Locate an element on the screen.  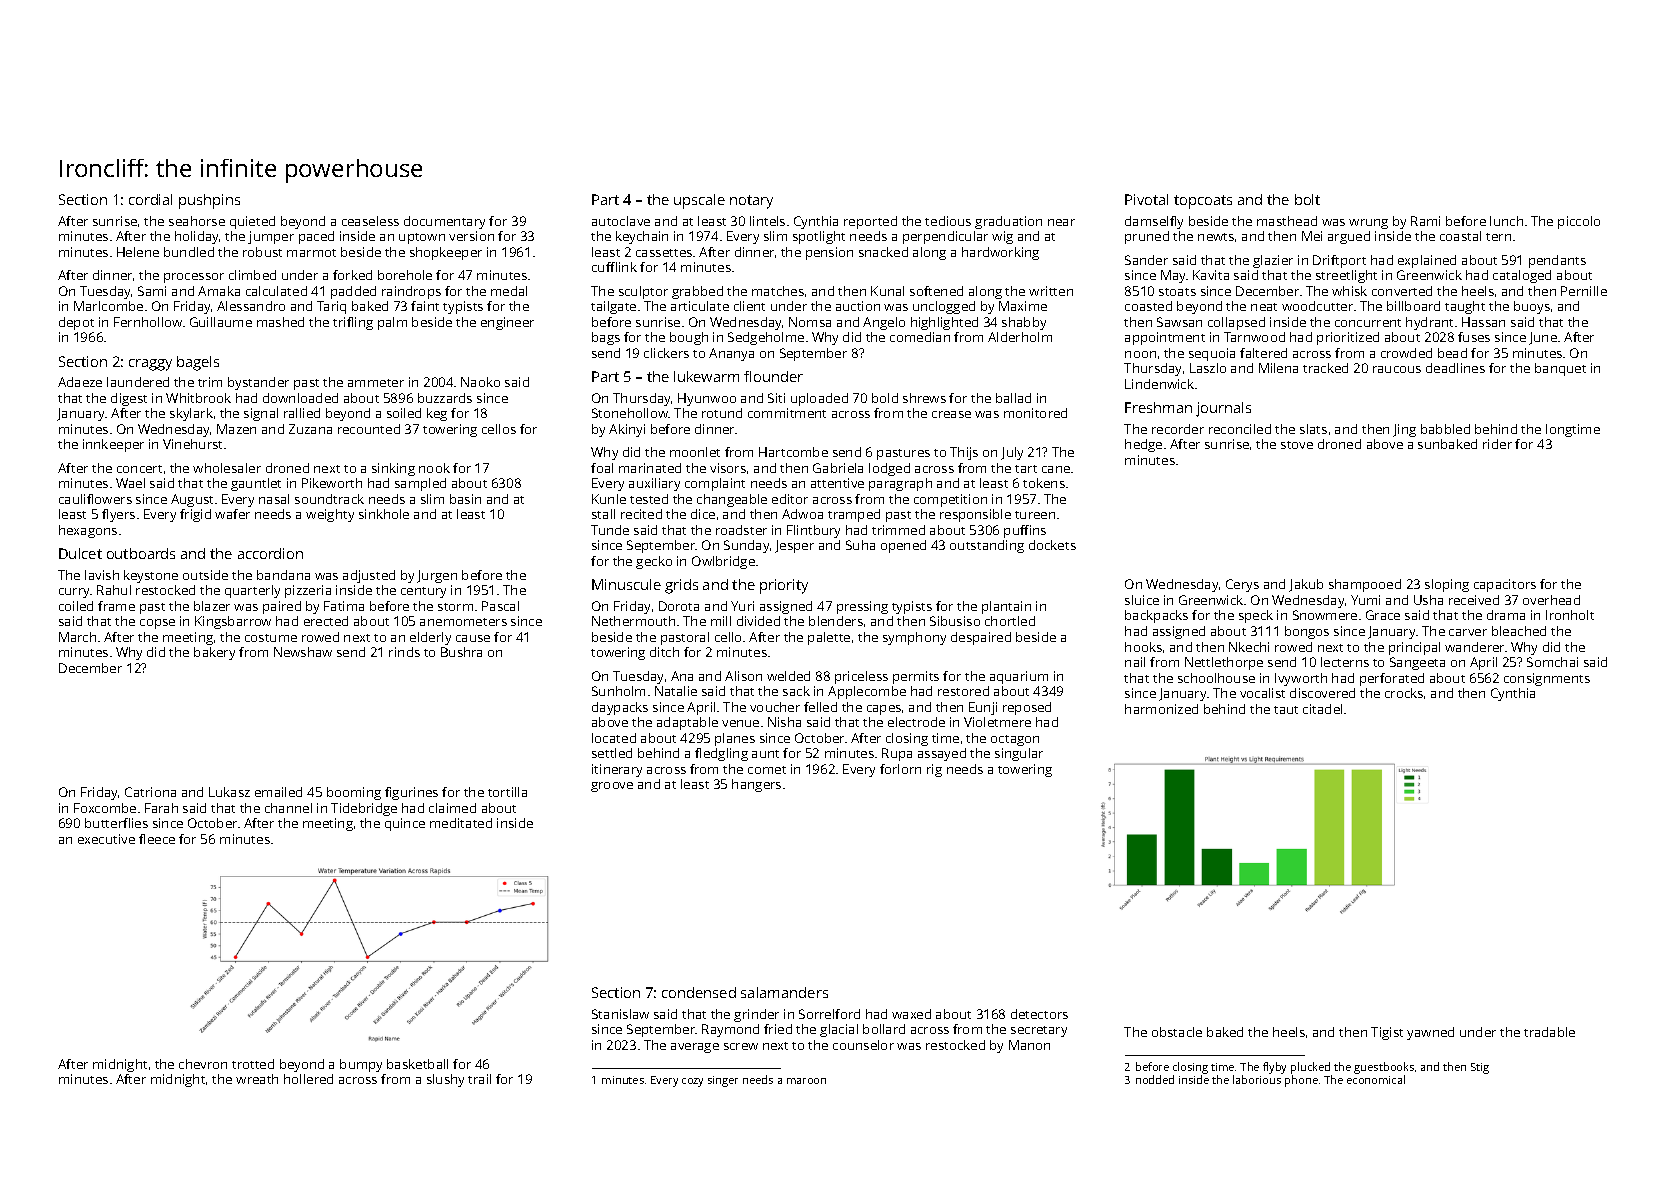
Tigist is located at coordinates (1387, 1033).
